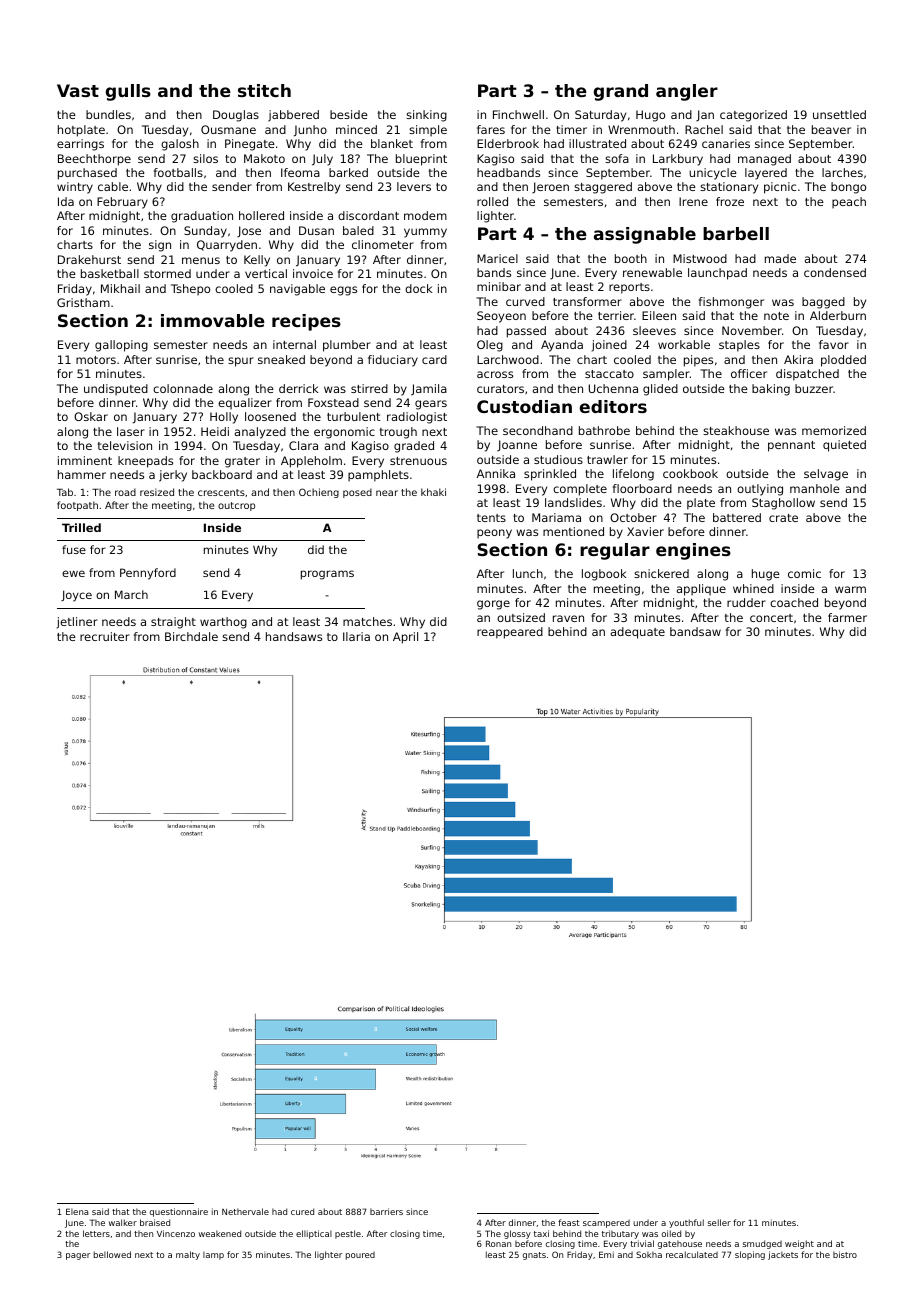 This image has width=924, height=1308. What do you see at coordinates (357, 493) in the image?
I see `posed` at bounding box center [357, 493].
